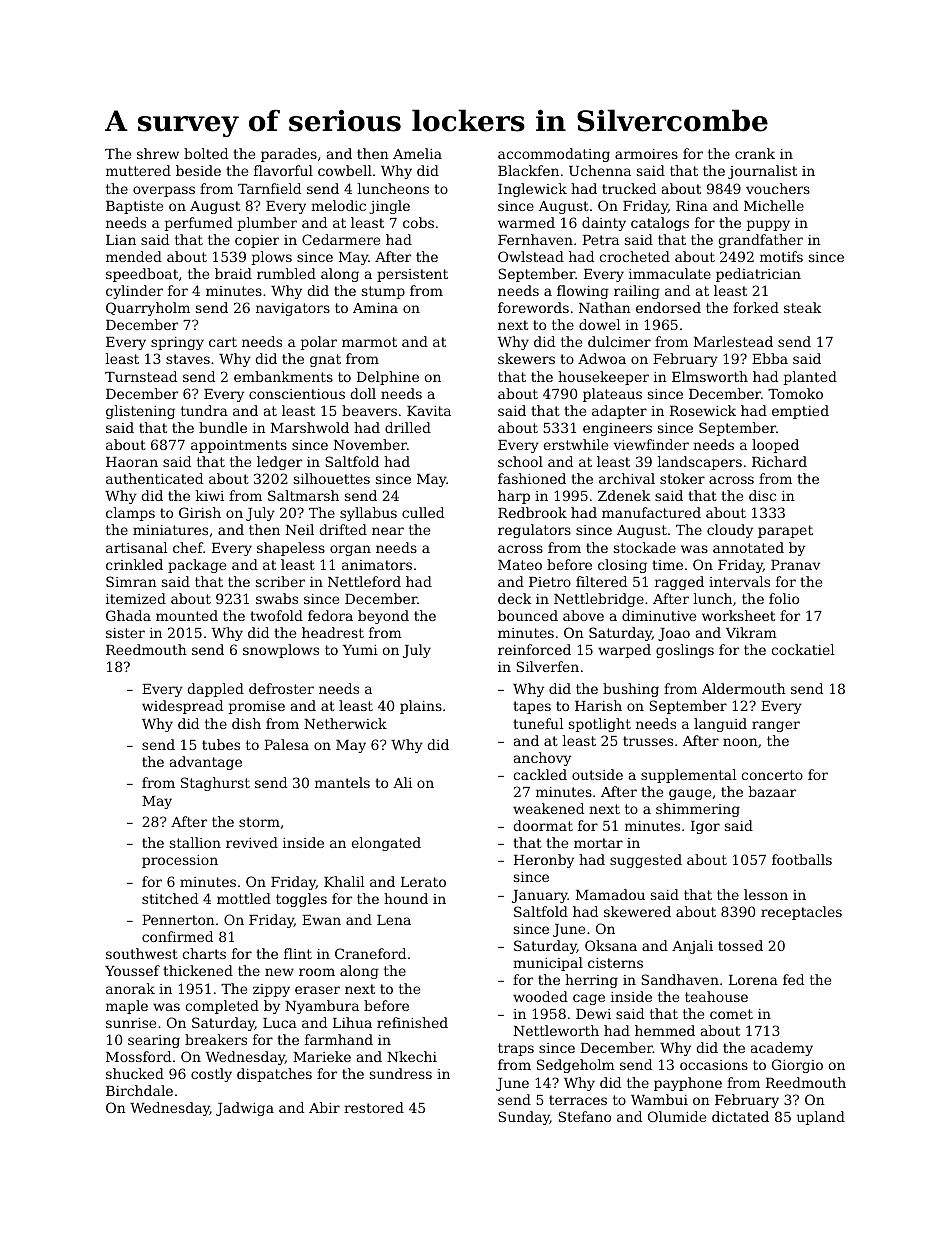 Image resolution: width=952 pixels, height=1233 pixels. Describe the element at coordinates (533, 307) in the screenshot. I see `forewords` at that location.
